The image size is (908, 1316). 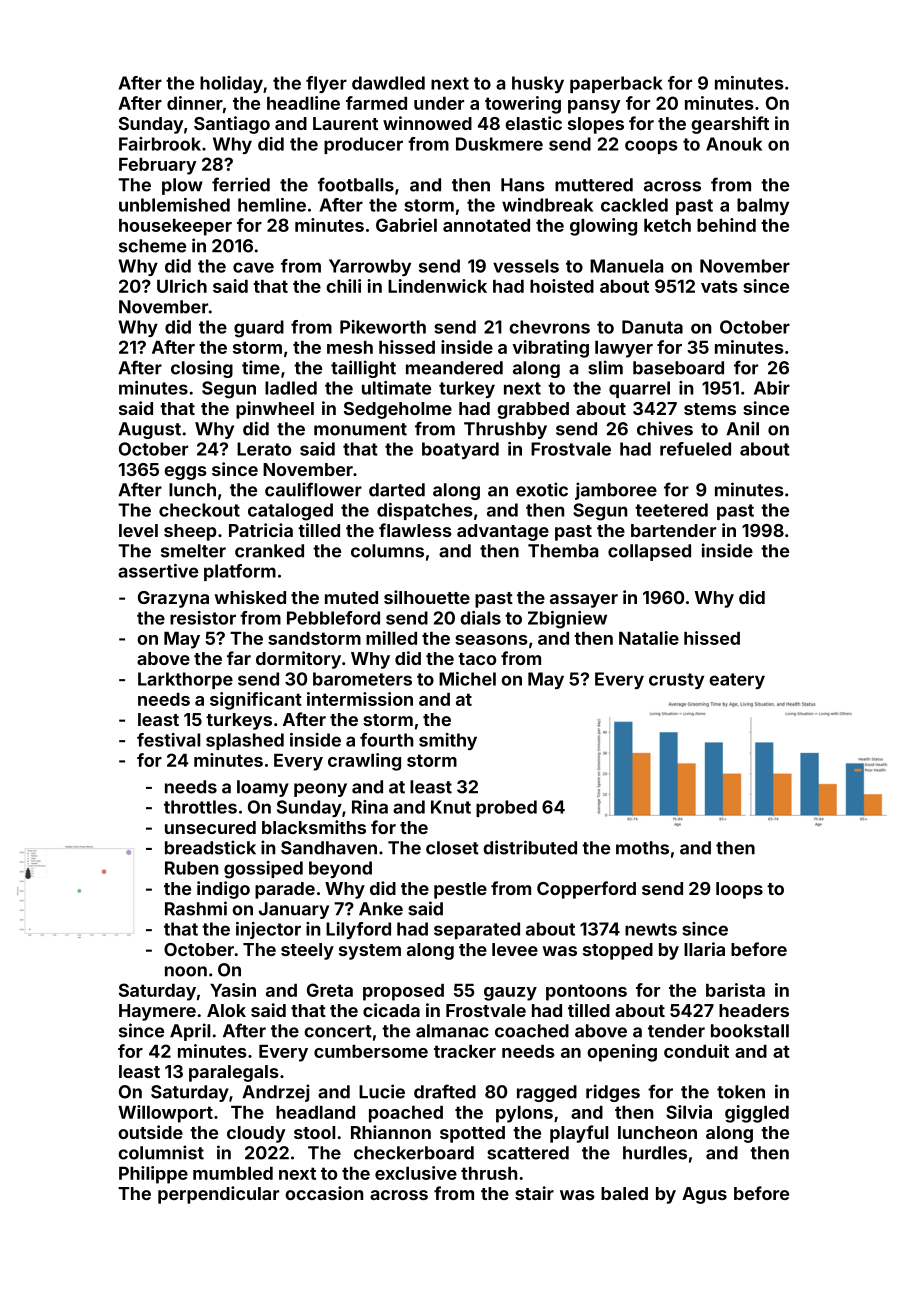 What do you see at coordinates (639, 389) in the document?
I see `quarrel` at bounding box center [639, 389].
